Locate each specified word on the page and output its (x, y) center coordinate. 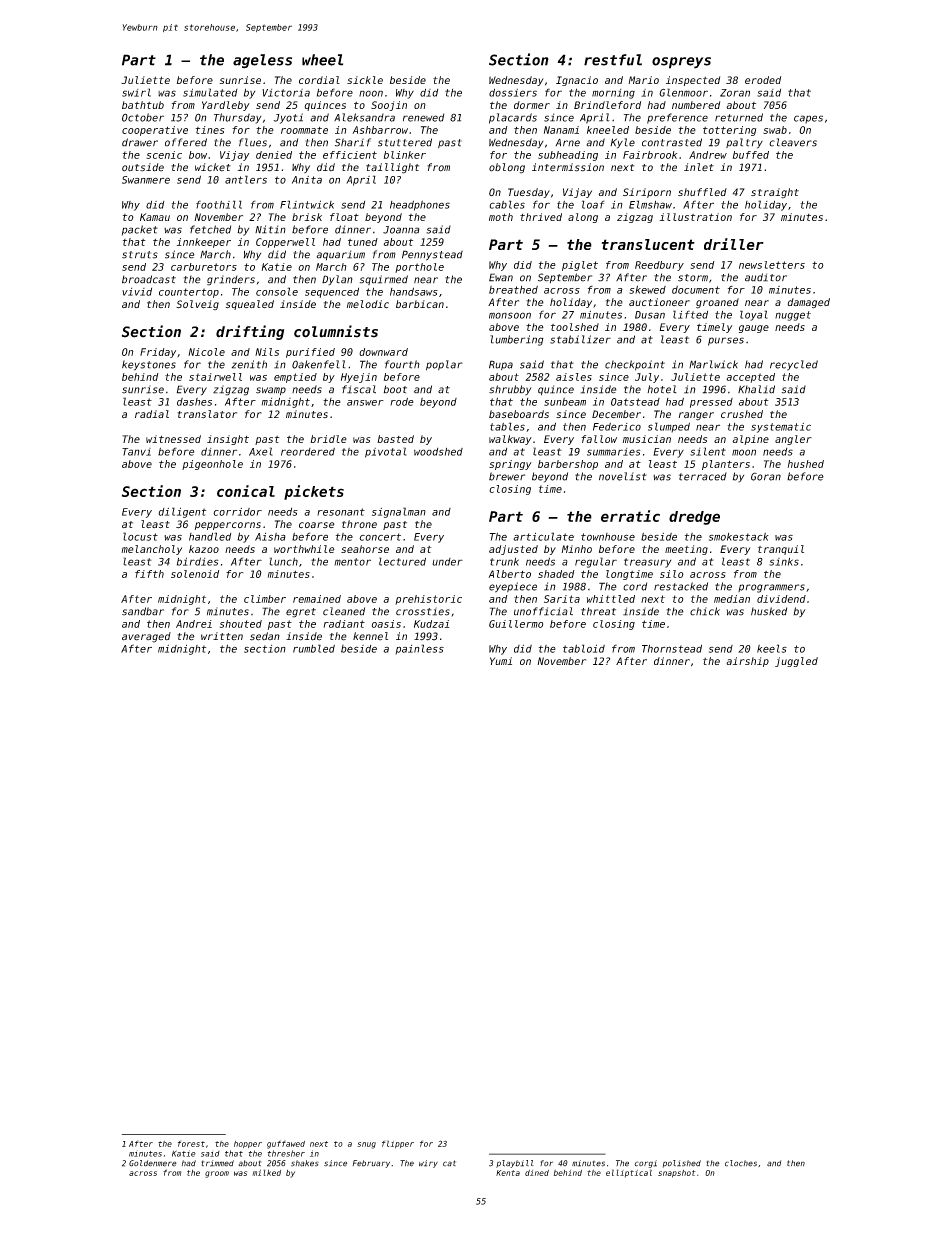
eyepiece (513, 587)
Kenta (508, 1173)
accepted (750, 378)
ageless (262, 61)
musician (647, 439)
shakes (305, 1163)
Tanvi (136, 452)
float (344, 217)
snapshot (677, 1174)
